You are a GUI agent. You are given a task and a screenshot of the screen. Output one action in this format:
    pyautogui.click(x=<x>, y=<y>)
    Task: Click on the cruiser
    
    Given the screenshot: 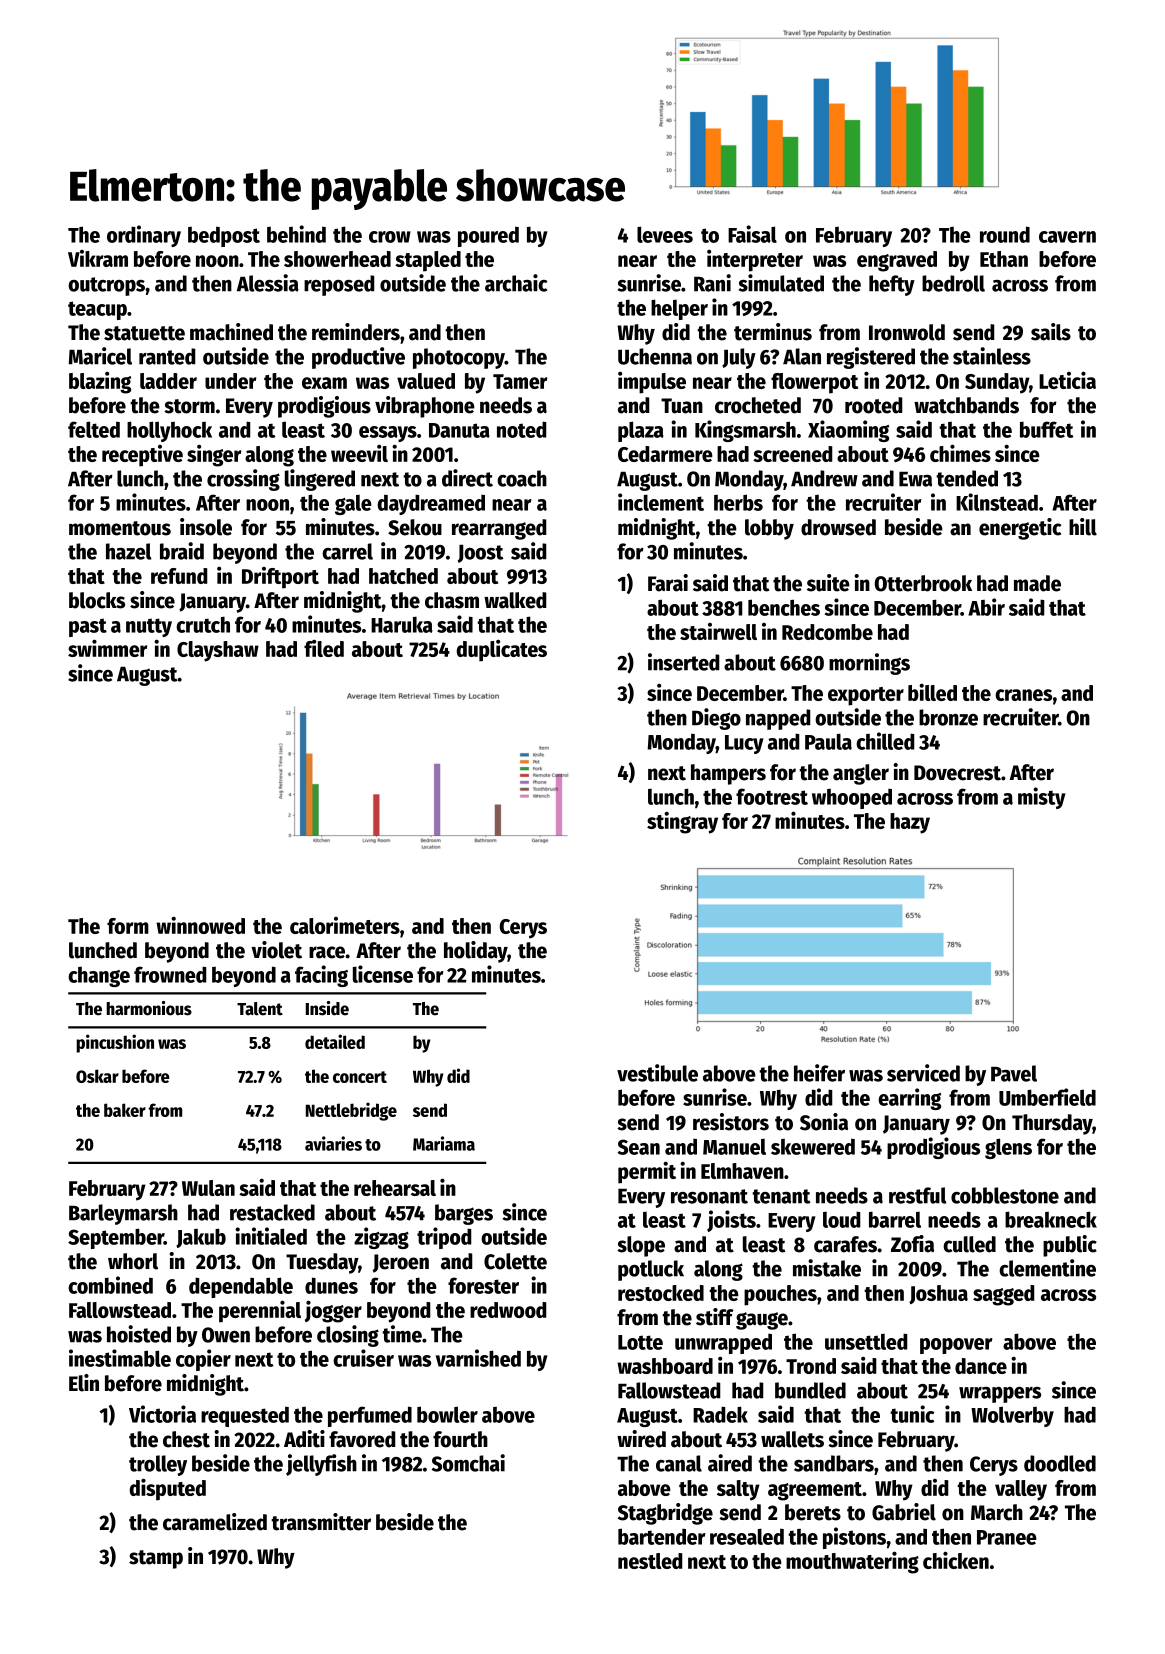 What is the action you would take?
    pyautogui.click(x=363, y=1358)
